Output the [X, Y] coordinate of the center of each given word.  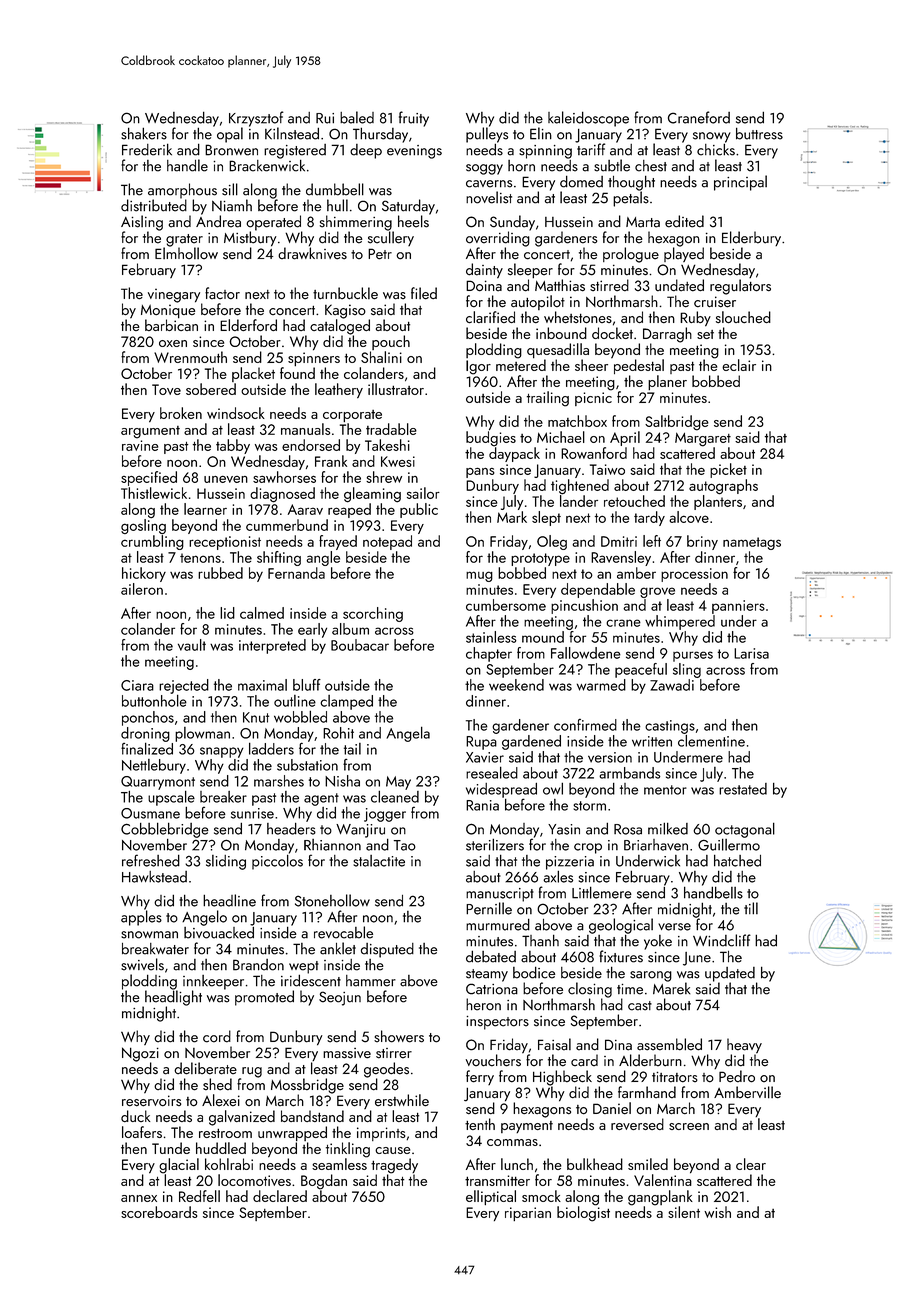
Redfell [199, 1196]
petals [631, 199]
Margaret [703, 439]
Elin [541, 133]
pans [480, 473]
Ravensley [621, 558]
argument [150, 432]
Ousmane [150, 813]
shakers [144, 133]
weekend [516, 685]
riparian [528, 1214]
